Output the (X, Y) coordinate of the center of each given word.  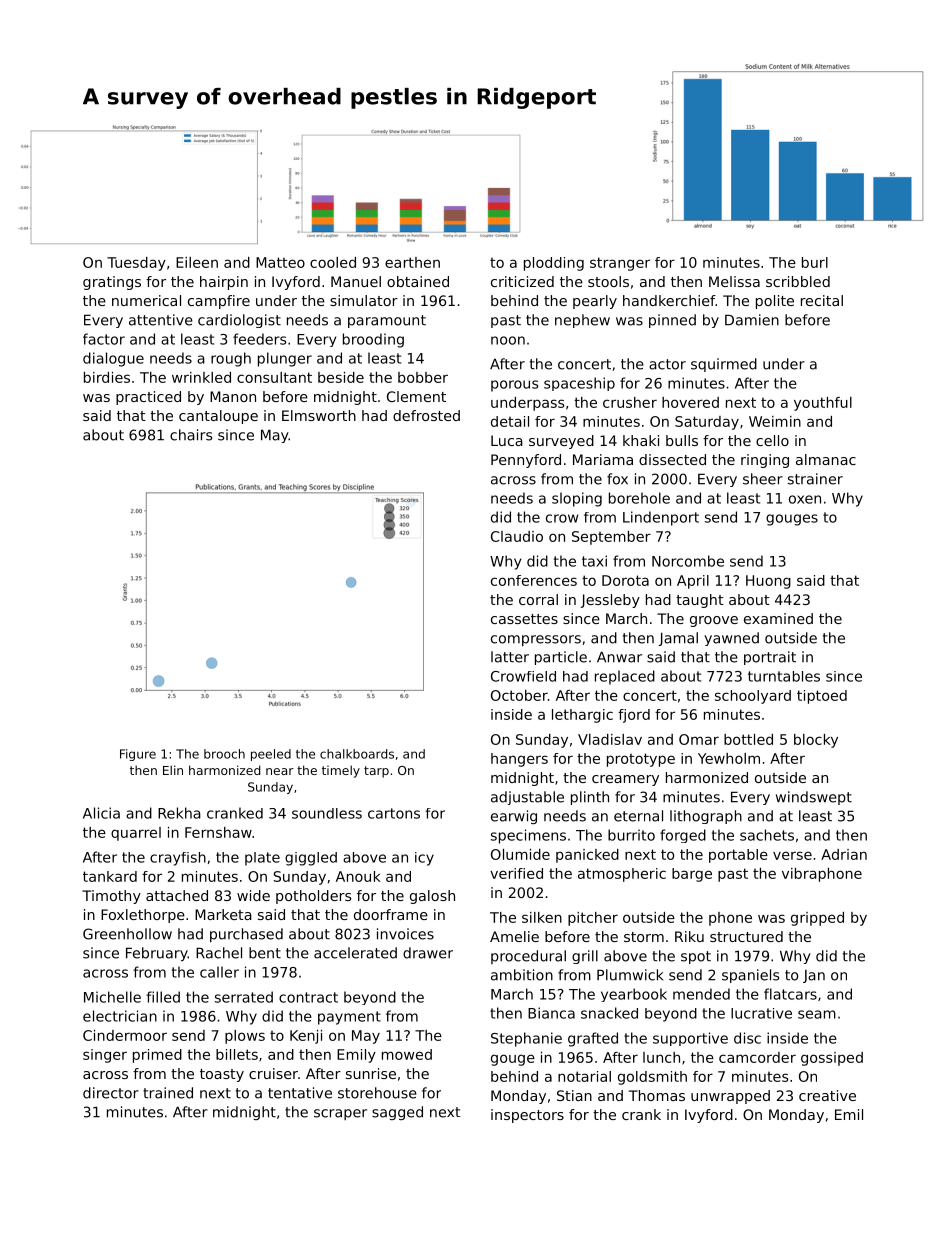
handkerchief (669, 300)
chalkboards (357, 754)
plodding (554, 264)
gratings (112, 283)
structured (746, 936)
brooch (224, 754)
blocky (816, 741)
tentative (300, 1093)
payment (349, 1018)
